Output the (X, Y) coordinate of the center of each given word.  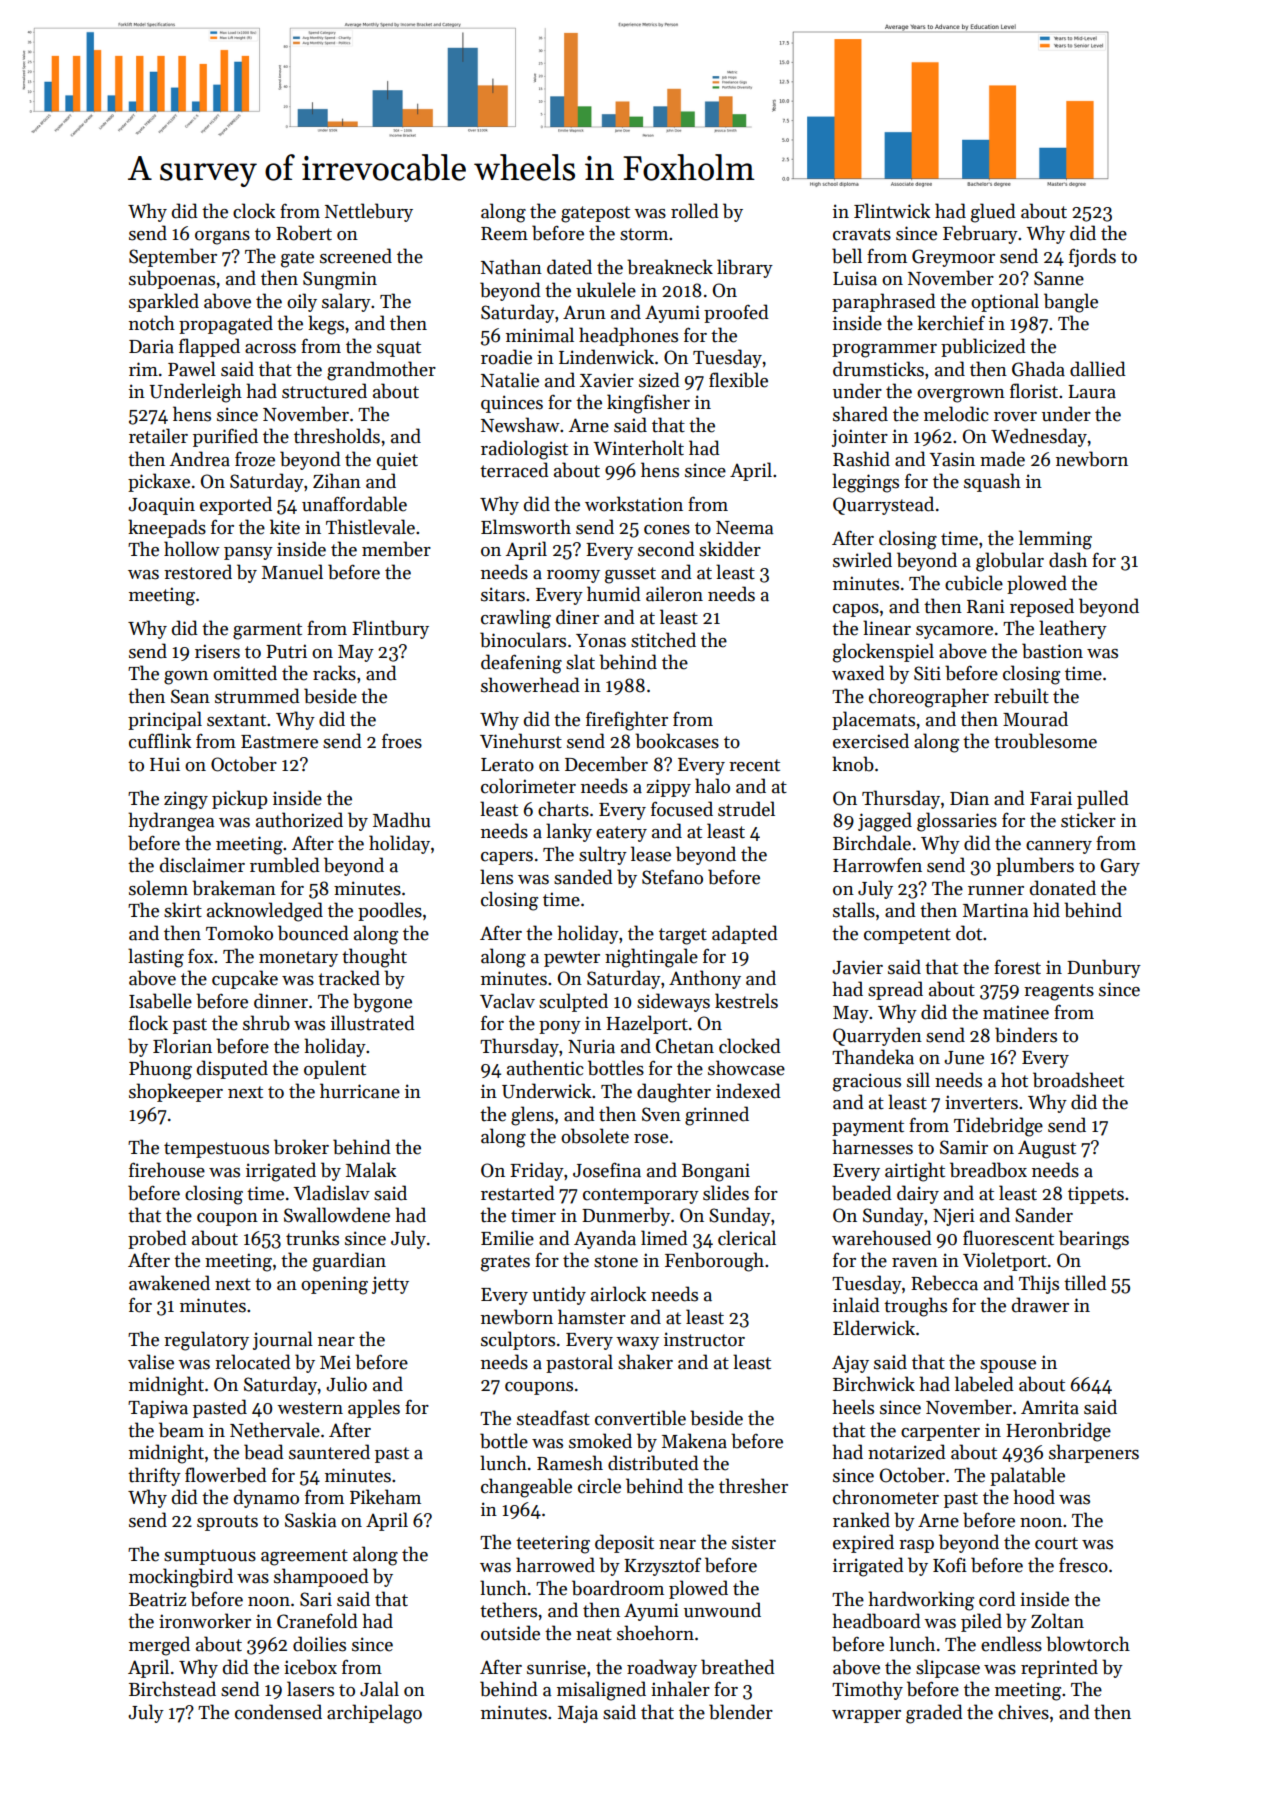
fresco (1083, 1565)
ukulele (606, 290)
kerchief (951, 323)
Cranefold (317, 1621)
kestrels (746, 1001)
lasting (156, 958)
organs (222, 238)
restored (198, 572)
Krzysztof (662, 1566)
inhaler (680, 1689)
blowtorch (1088, 1644)
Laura (1092, 392)
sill (918, 1080)
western (310, 1408)
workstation (634, 504)
